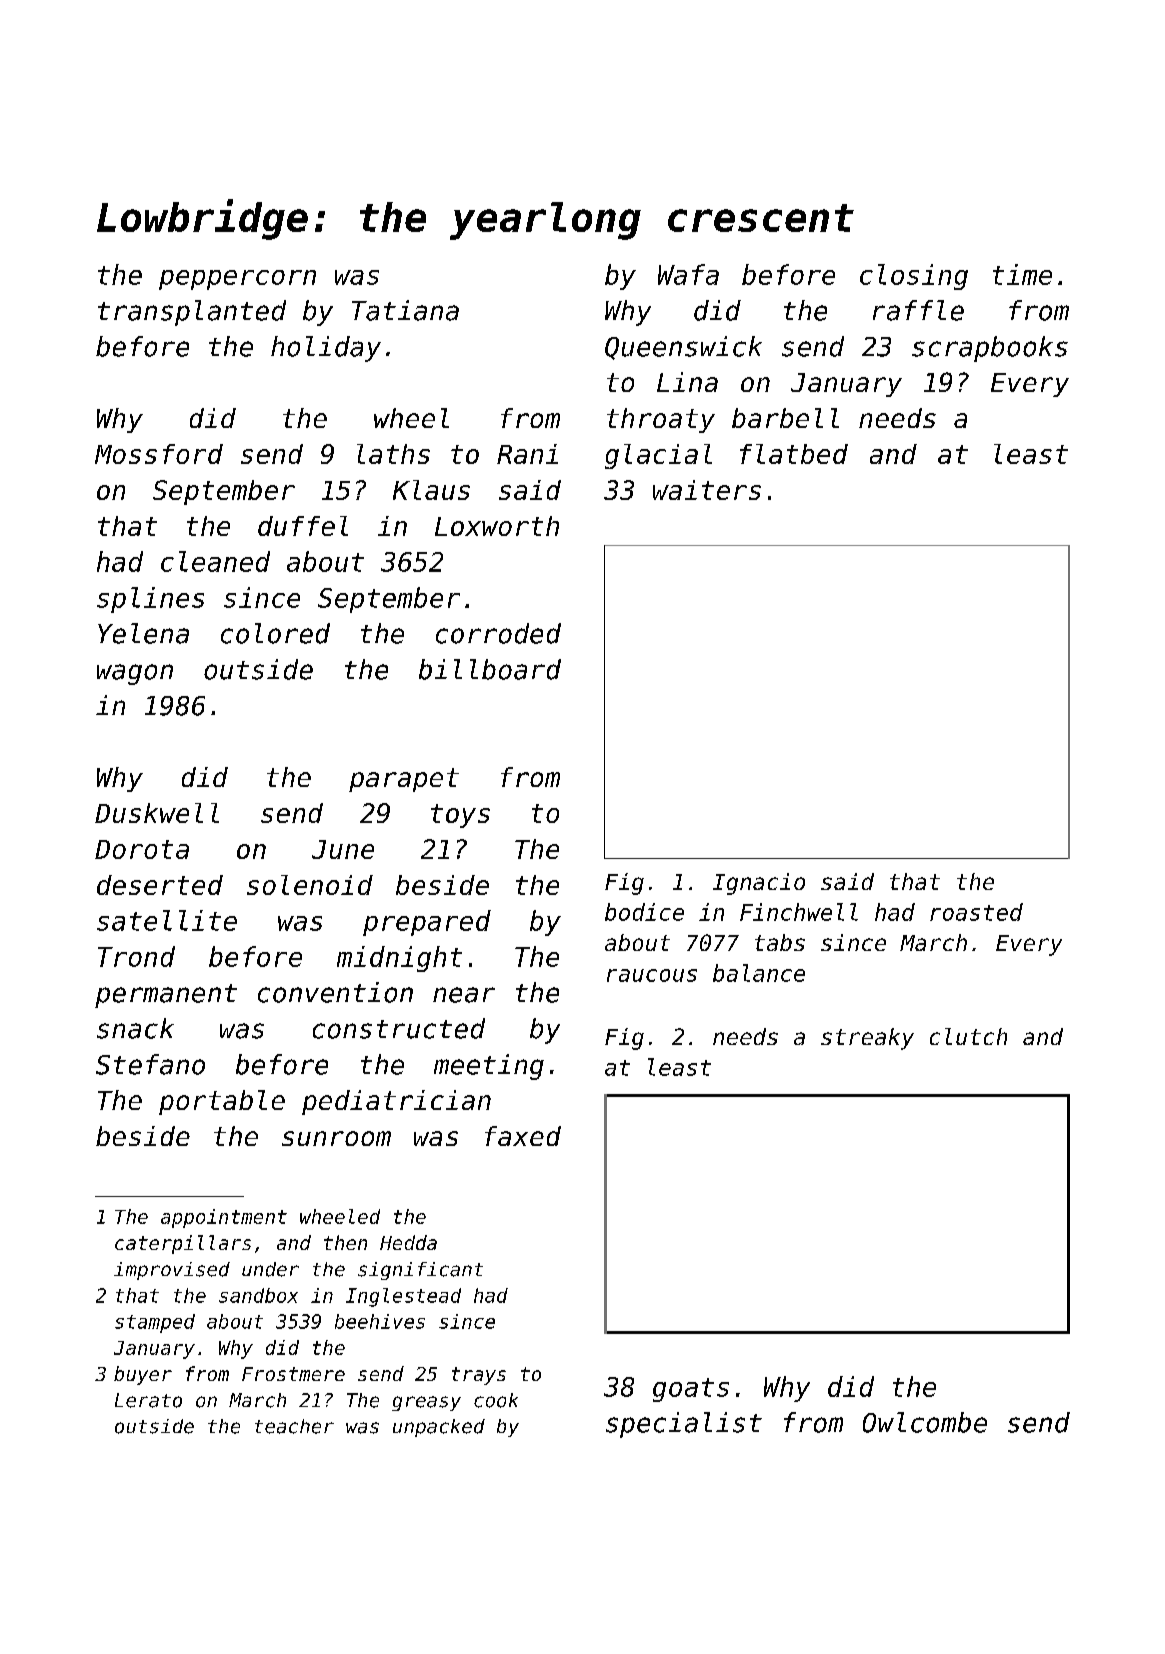 The image size is (1165, 1654). Describe the element at coordinates (523, 1136) in the document. I see `faxed` at that location.
